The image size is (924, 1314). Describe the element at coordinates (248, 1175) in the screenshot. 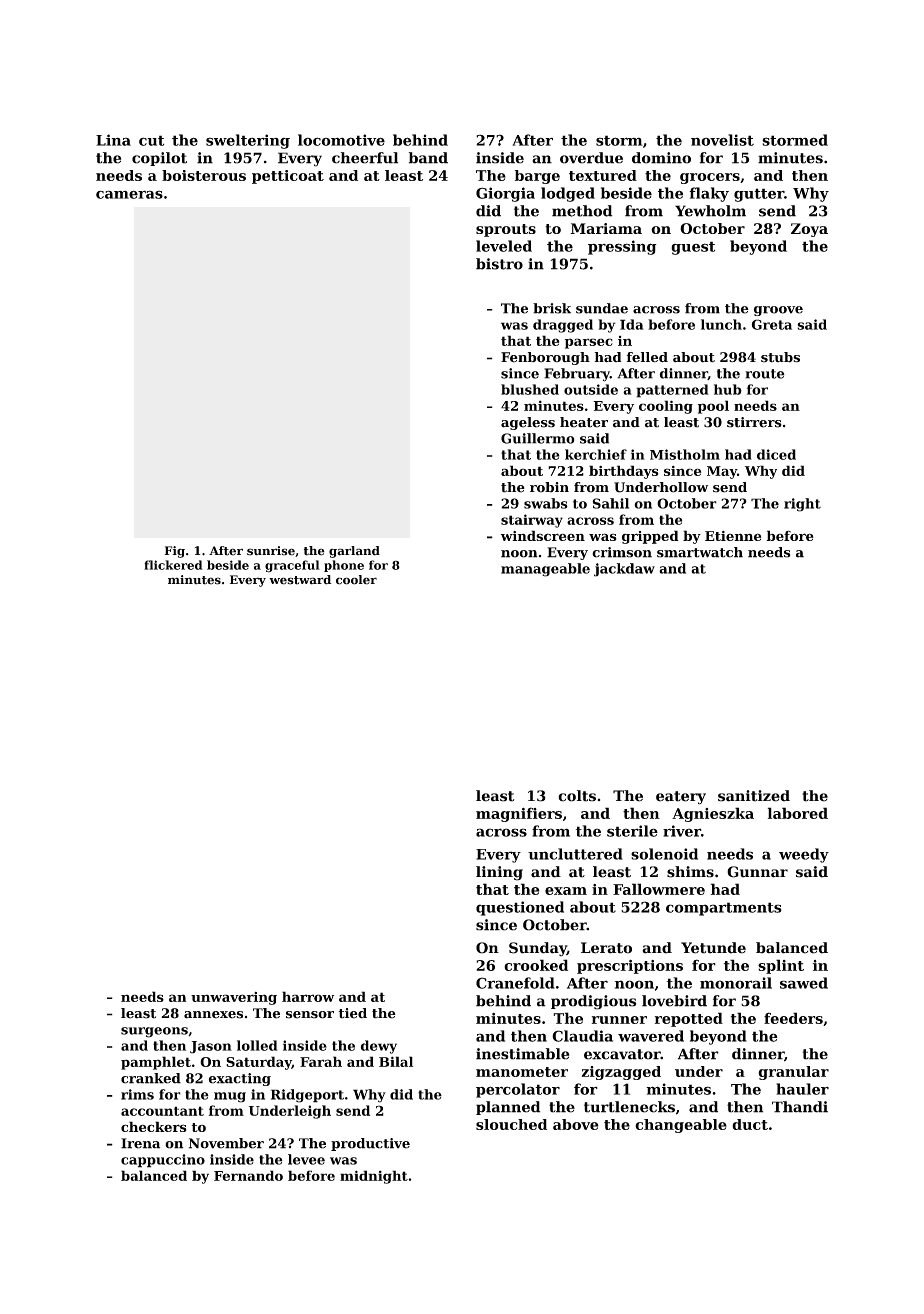

I see `Fernando` at that location.
